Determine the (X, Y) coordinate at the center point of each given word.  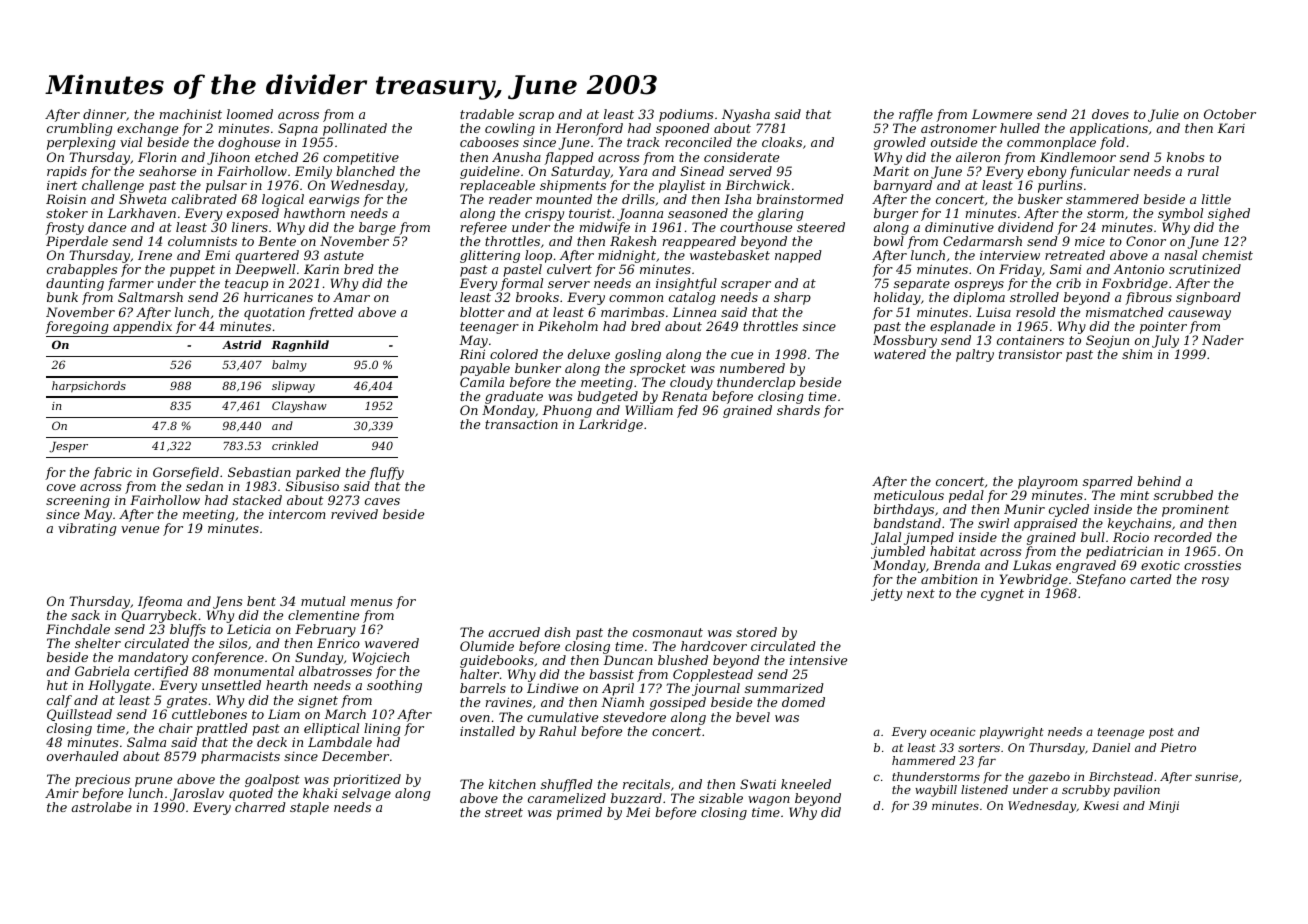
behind (1159, 481)
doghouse (249, 143)
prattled (222, 729)
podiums (686, 115)
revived (354, 514)
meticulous (909, 495)
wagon (769, 801)
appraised (1046, 524)
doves (1110, 114)
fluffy (386, 473)
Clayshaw (299, 407)
